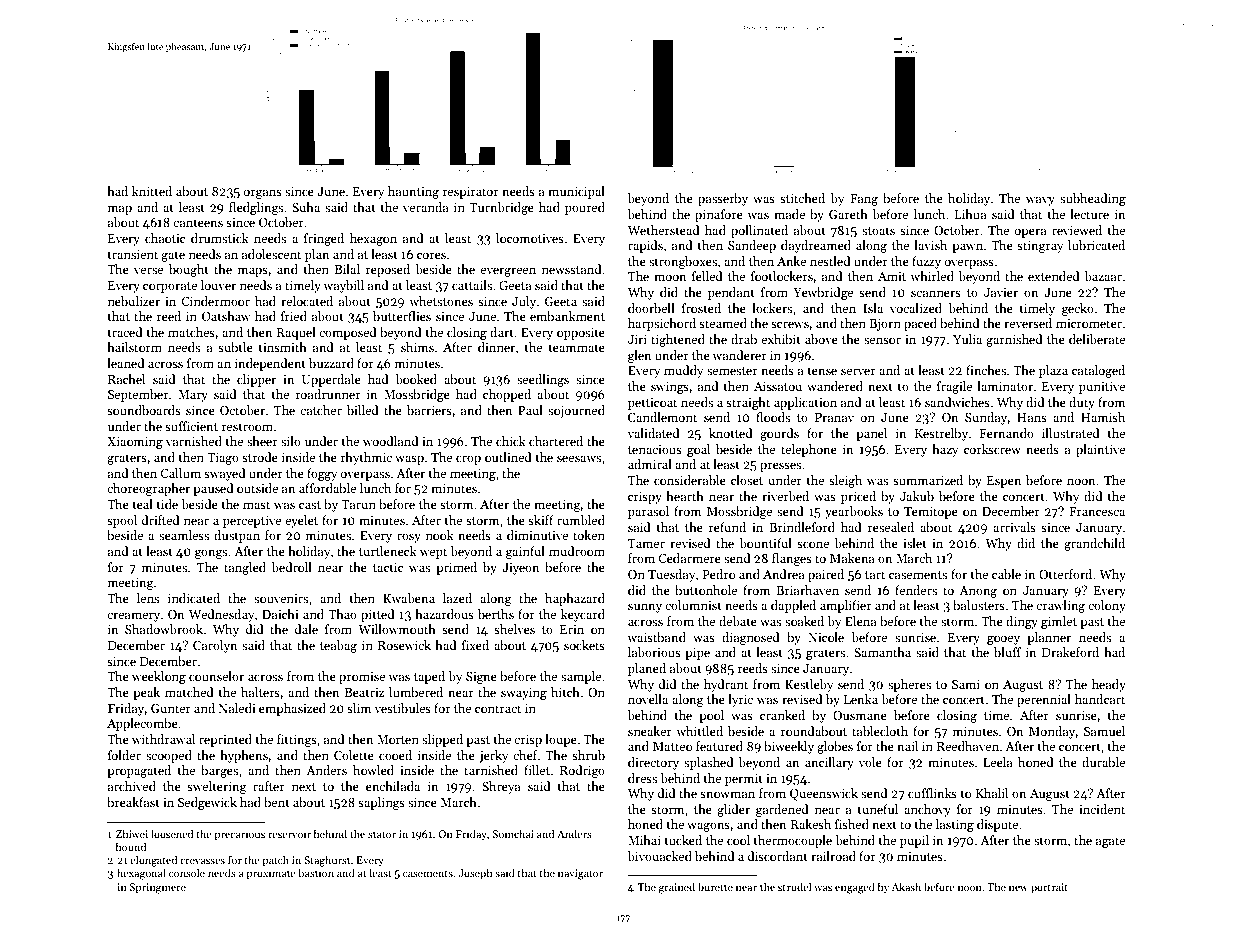 This screenshot has width=1233, height=952. What do you see at coordinates (498, 709) in the screenshot?
I see `contract` at bounding box center [498, 709].
